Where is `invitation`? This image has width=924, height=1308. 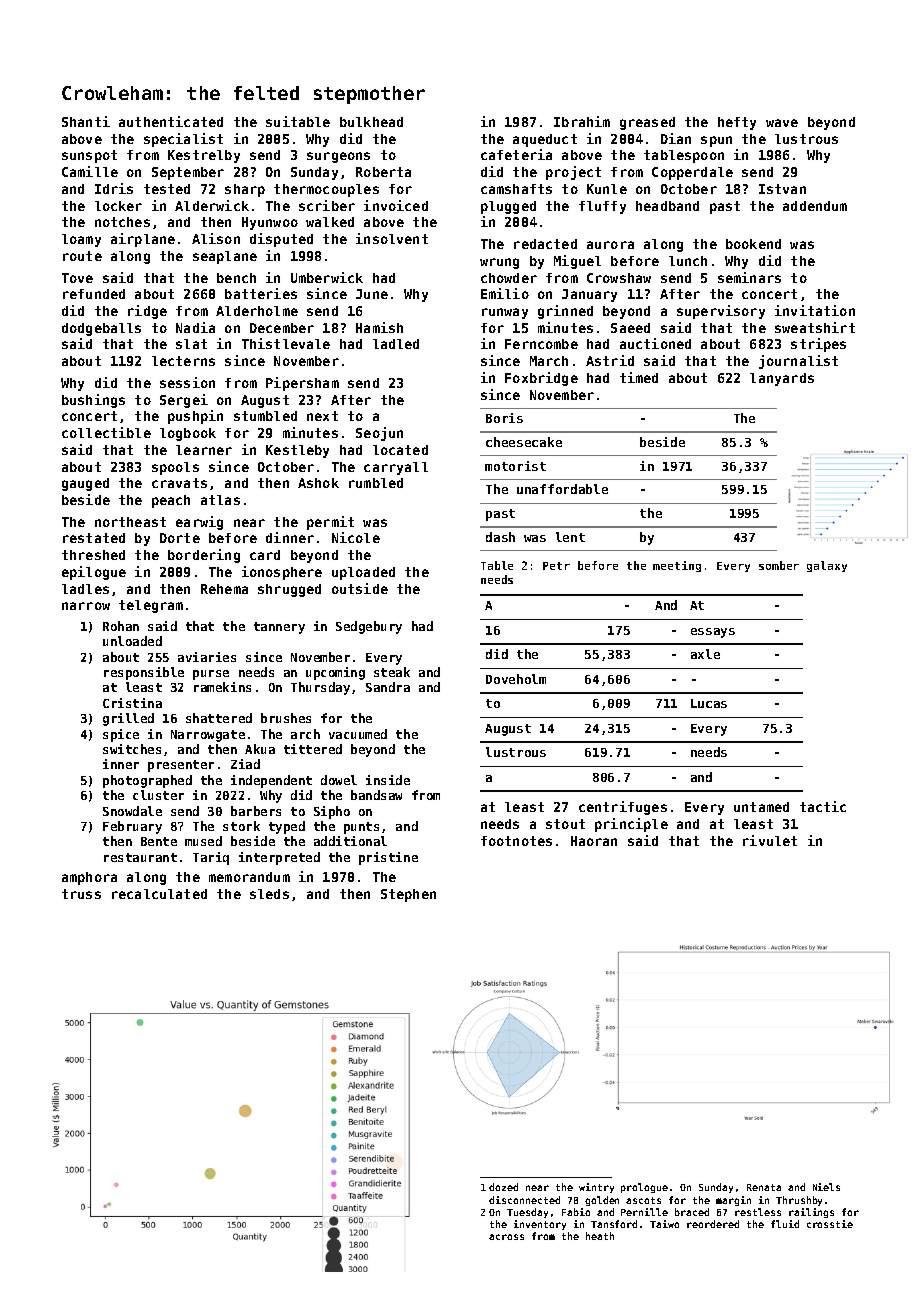
invitation is located at coordinates (815, 310).
